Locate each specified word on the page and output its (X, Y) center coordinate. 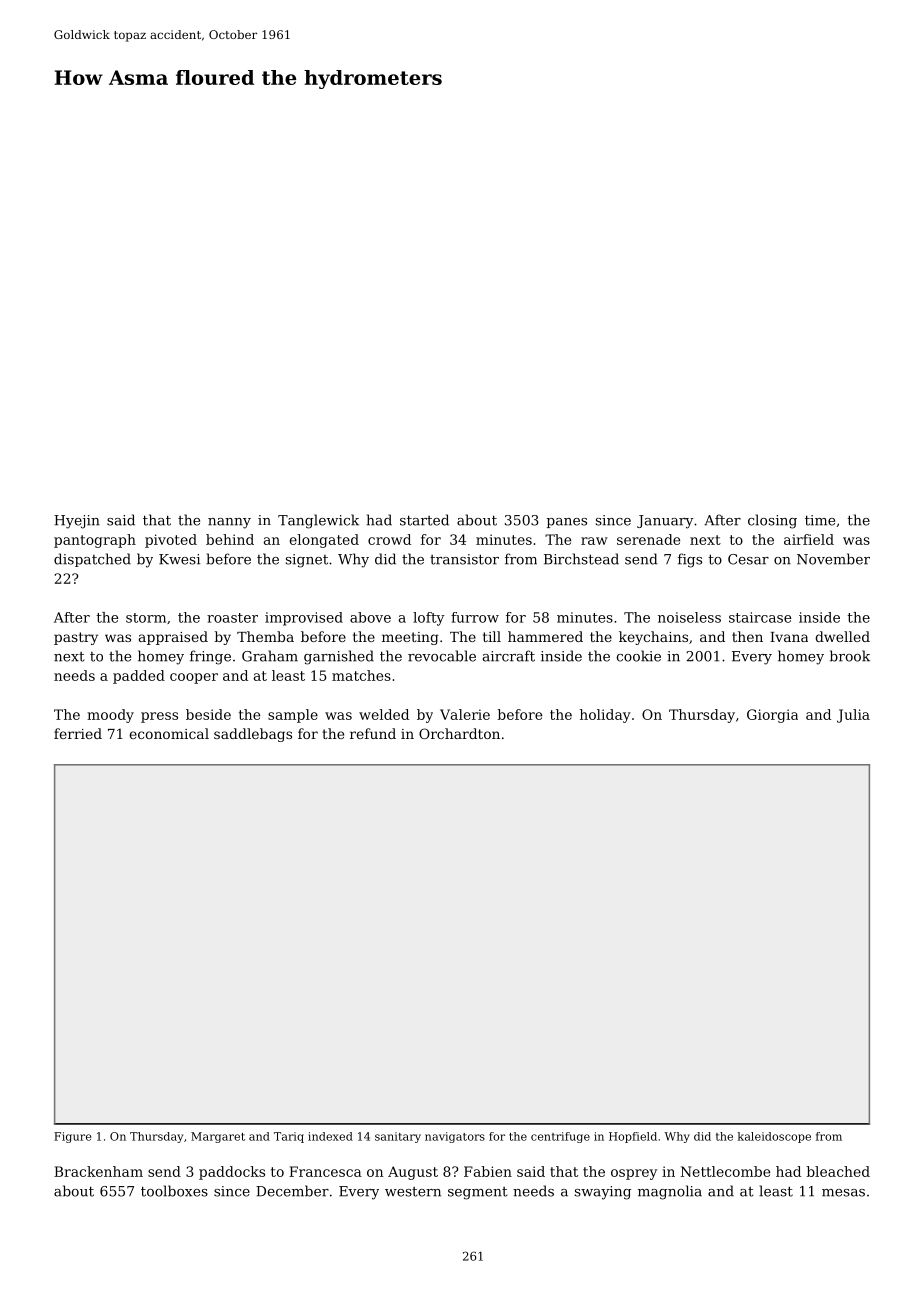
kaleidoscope (774, 1137)
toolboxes (174, 1191)
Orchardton (459, 733)
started (424, 520)
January (665, 522)
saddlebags (253, 735)
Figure (72, 1137)
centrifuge (560, 1137)
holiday (605, 716)
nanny (229, 523)
